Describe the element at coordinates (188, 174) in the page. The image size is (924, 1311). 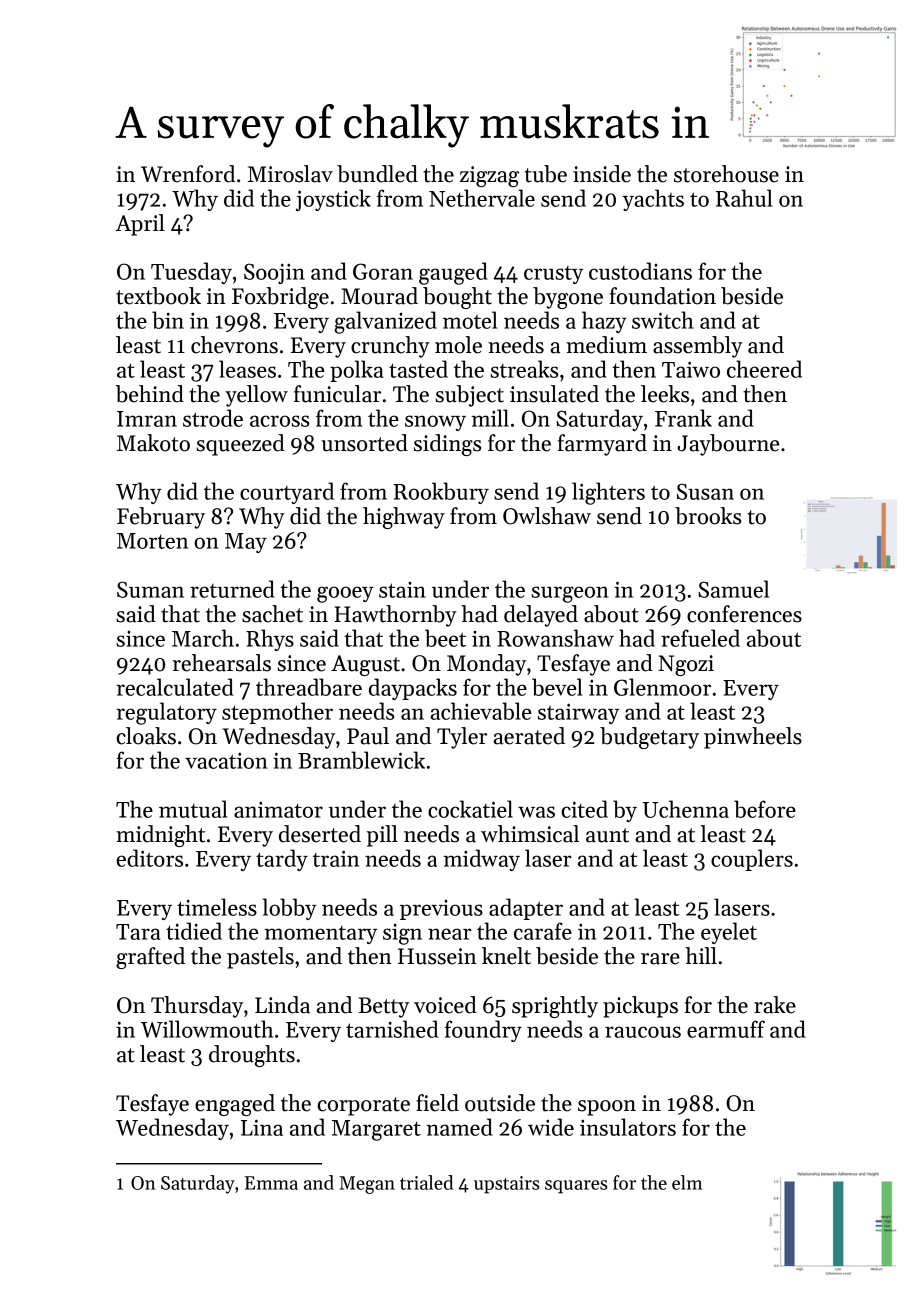
I see `Wrenford` at that location.
